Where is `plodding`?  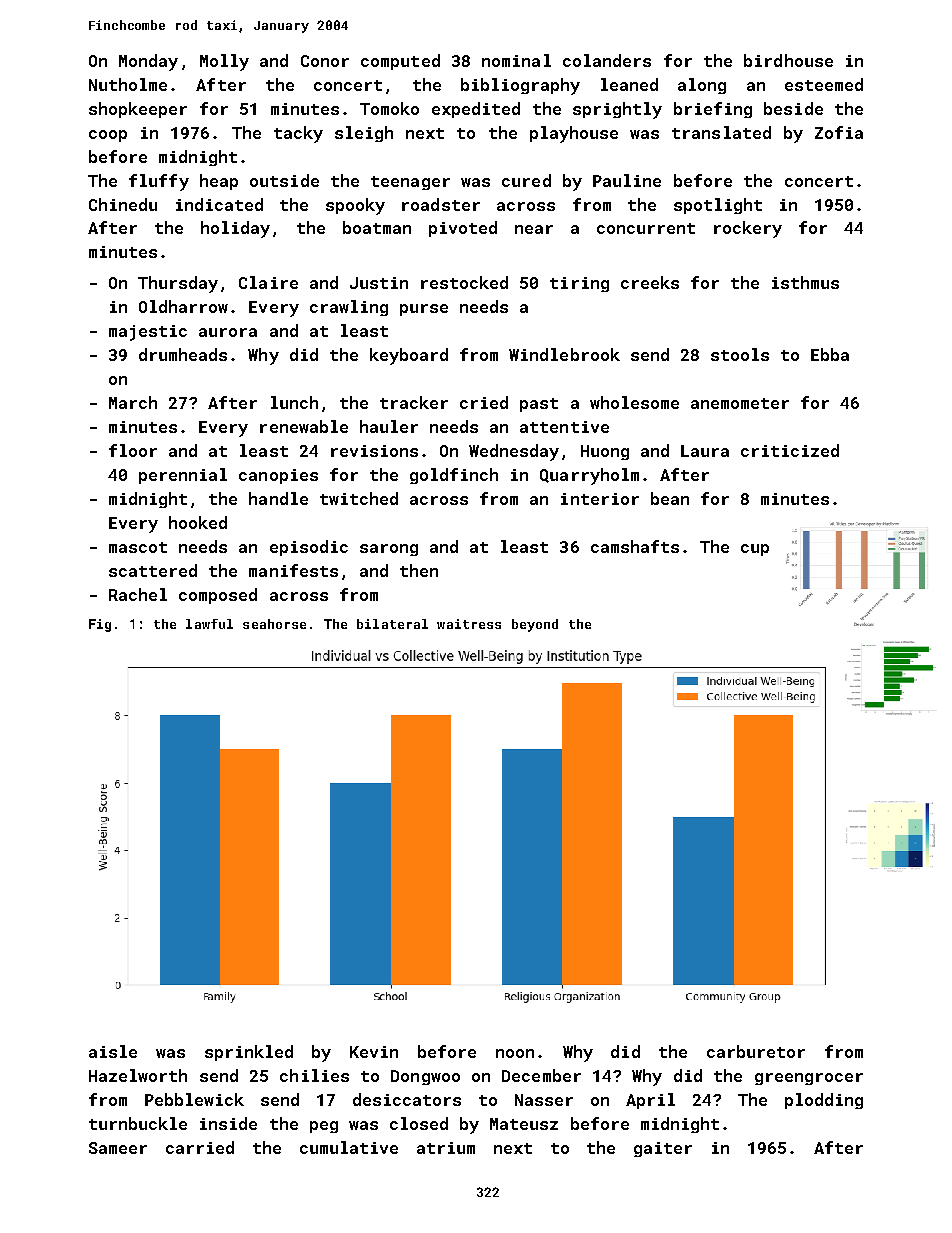 plodding is located at coordinates (824, 1101).
